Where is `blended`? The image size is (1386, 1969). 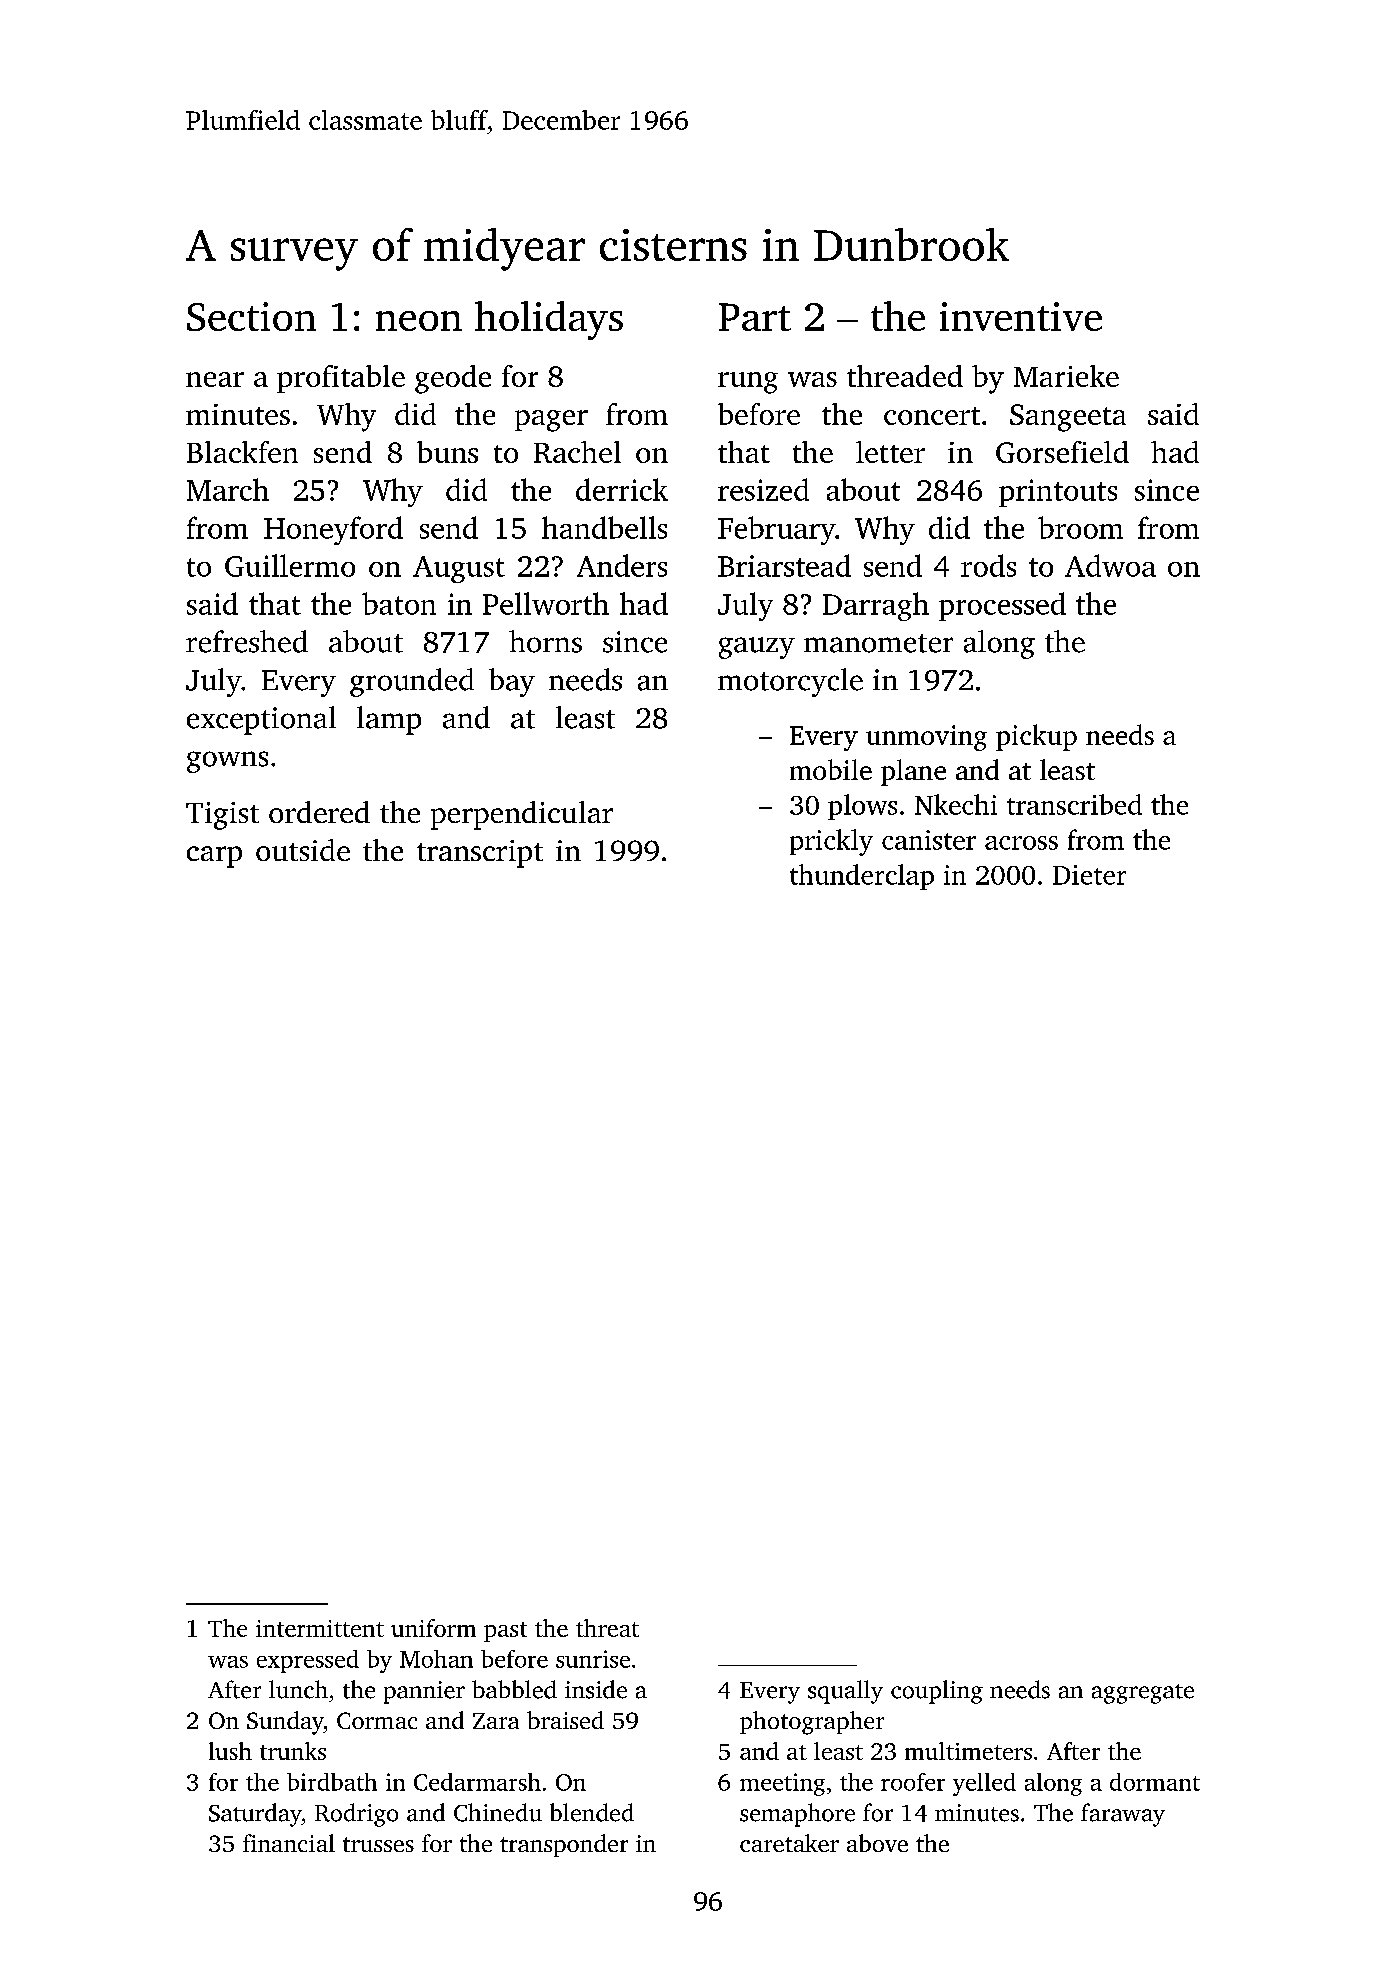
blended is located at coordinates (592, 1812).
